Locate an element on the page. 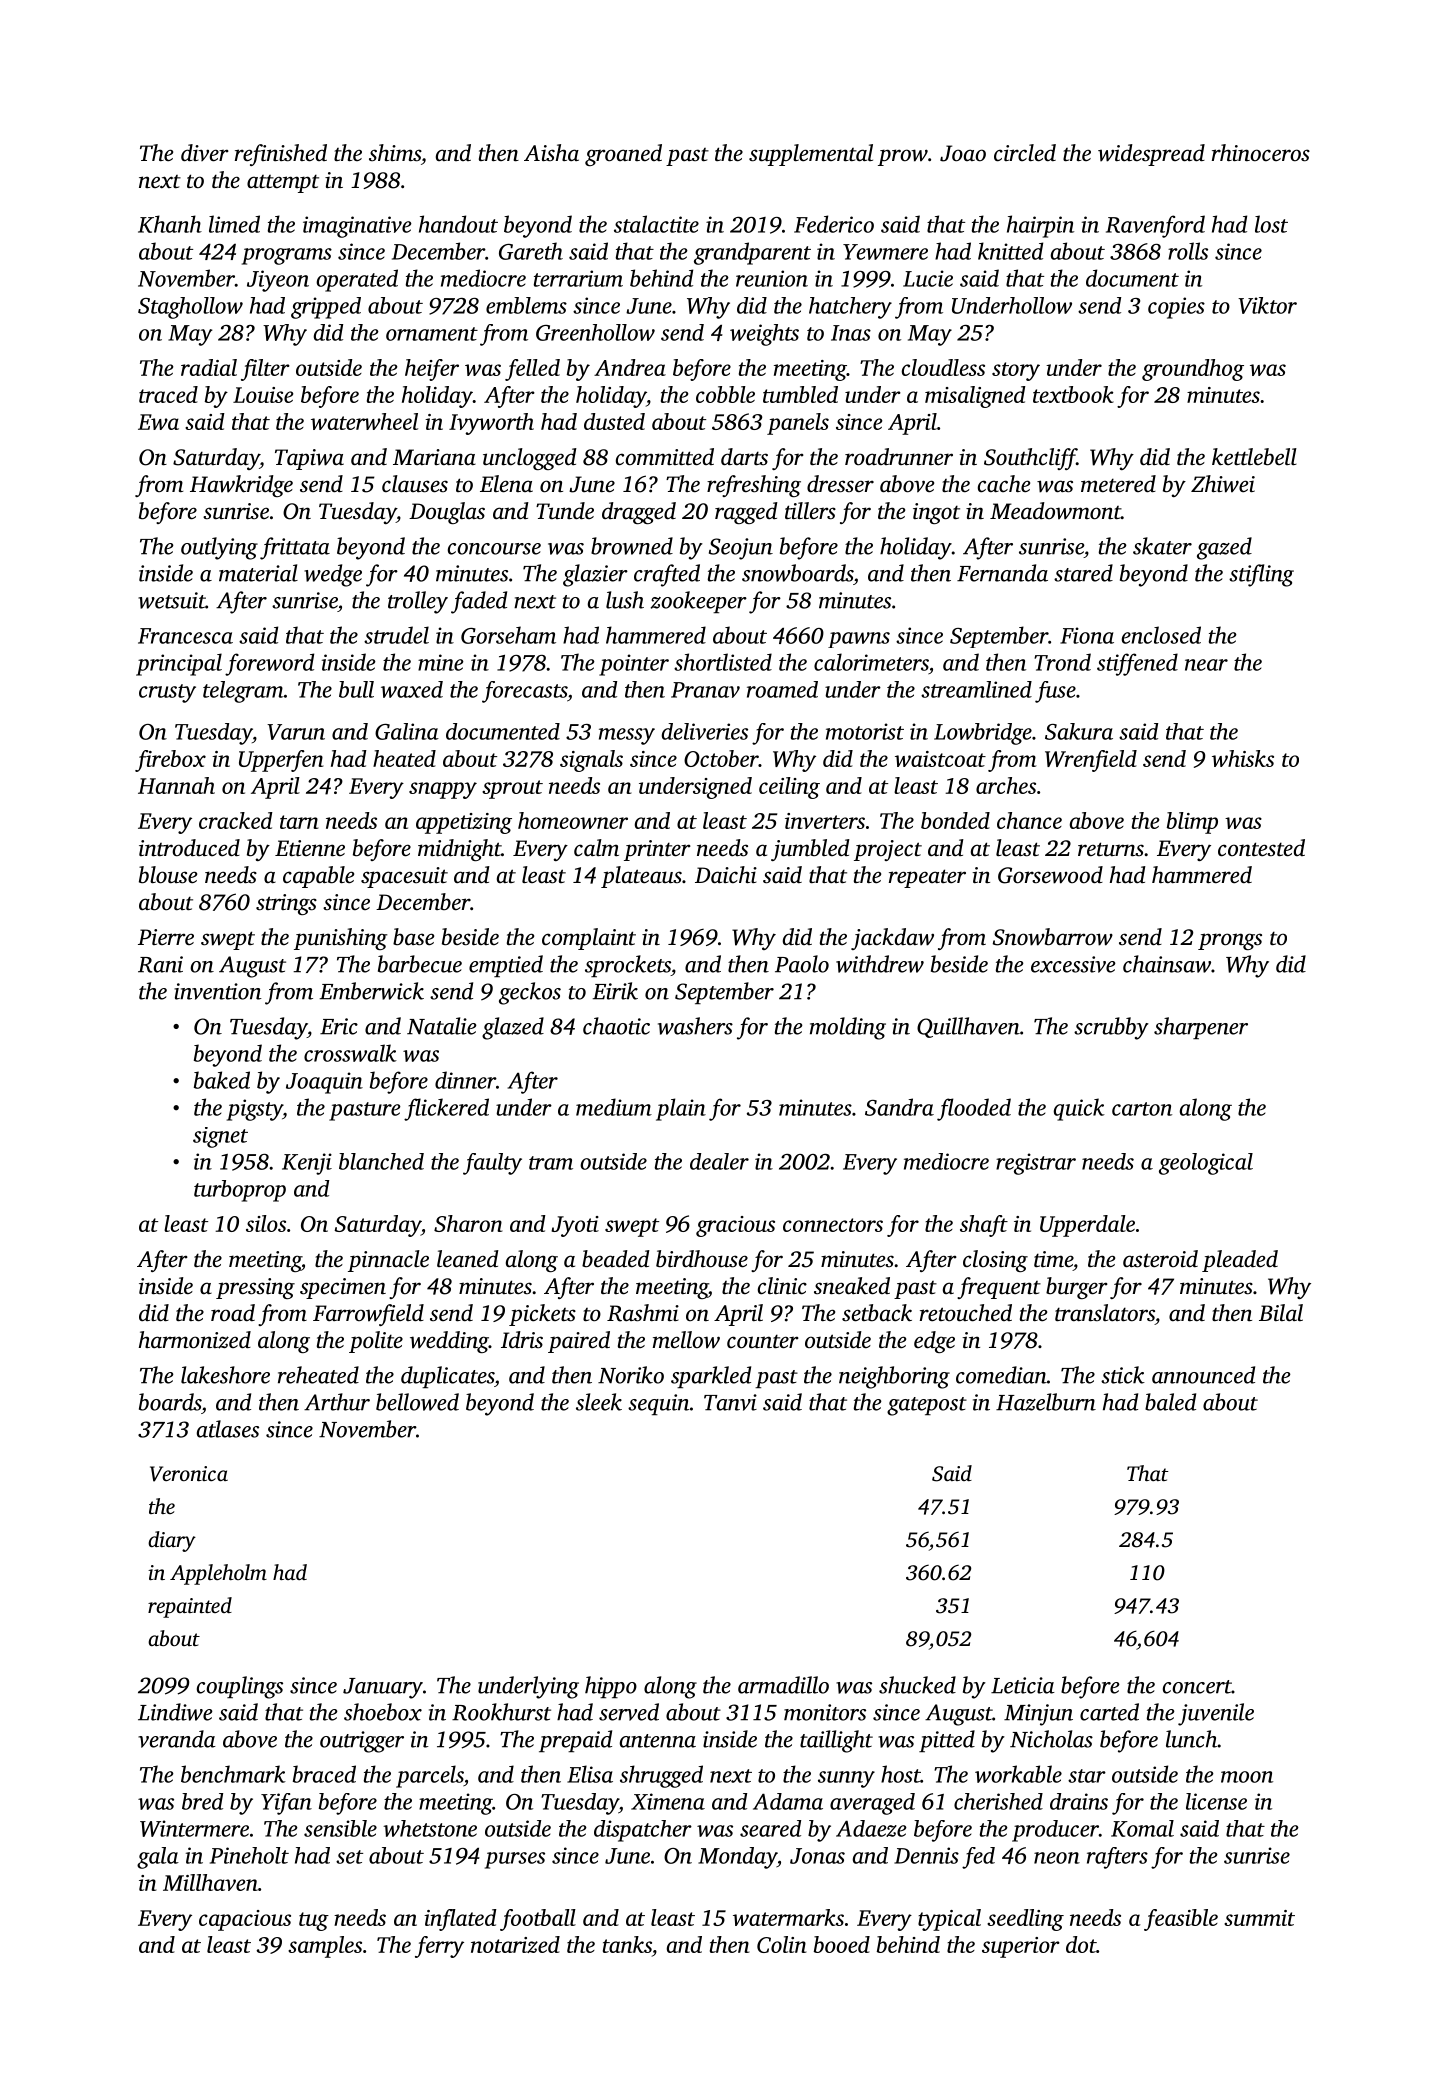 The width and height of the image is (1450, 2100). rhinoceros is located at coordinates (1261, 153).
